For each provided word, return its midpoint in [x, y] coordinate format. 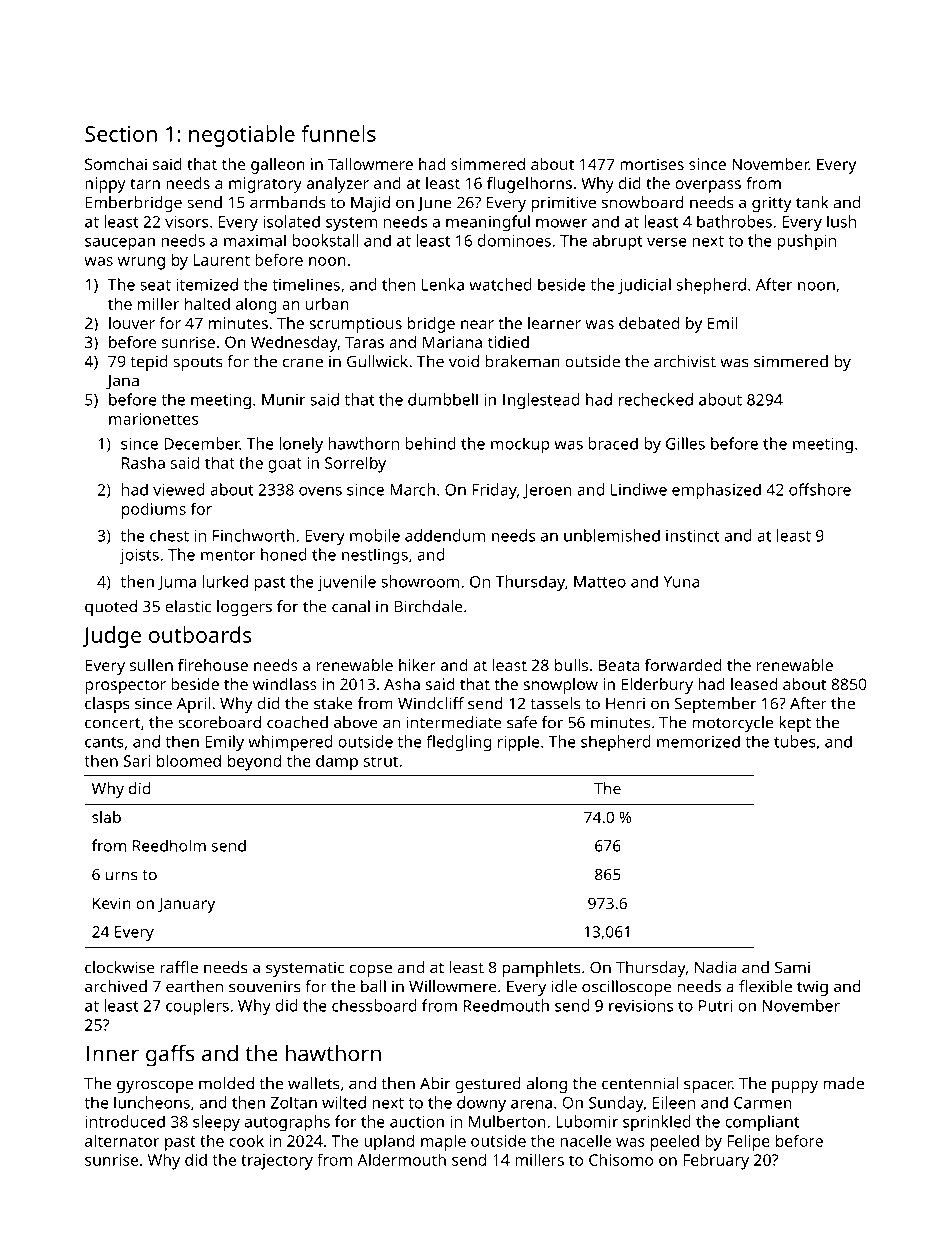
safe [522, 722]
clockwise [120, 967]
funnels [338, 133]
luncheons [152, 1102]
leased [754, 684]
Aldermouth [401, 1159]
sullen [151, 665]
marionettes [153, 419]
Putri [716, 1006]
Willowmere [453, 986]
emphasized [716, 491]
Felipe [748, 1142]
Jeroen [547, 491]
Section [121, 134]
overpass [708, 186]
